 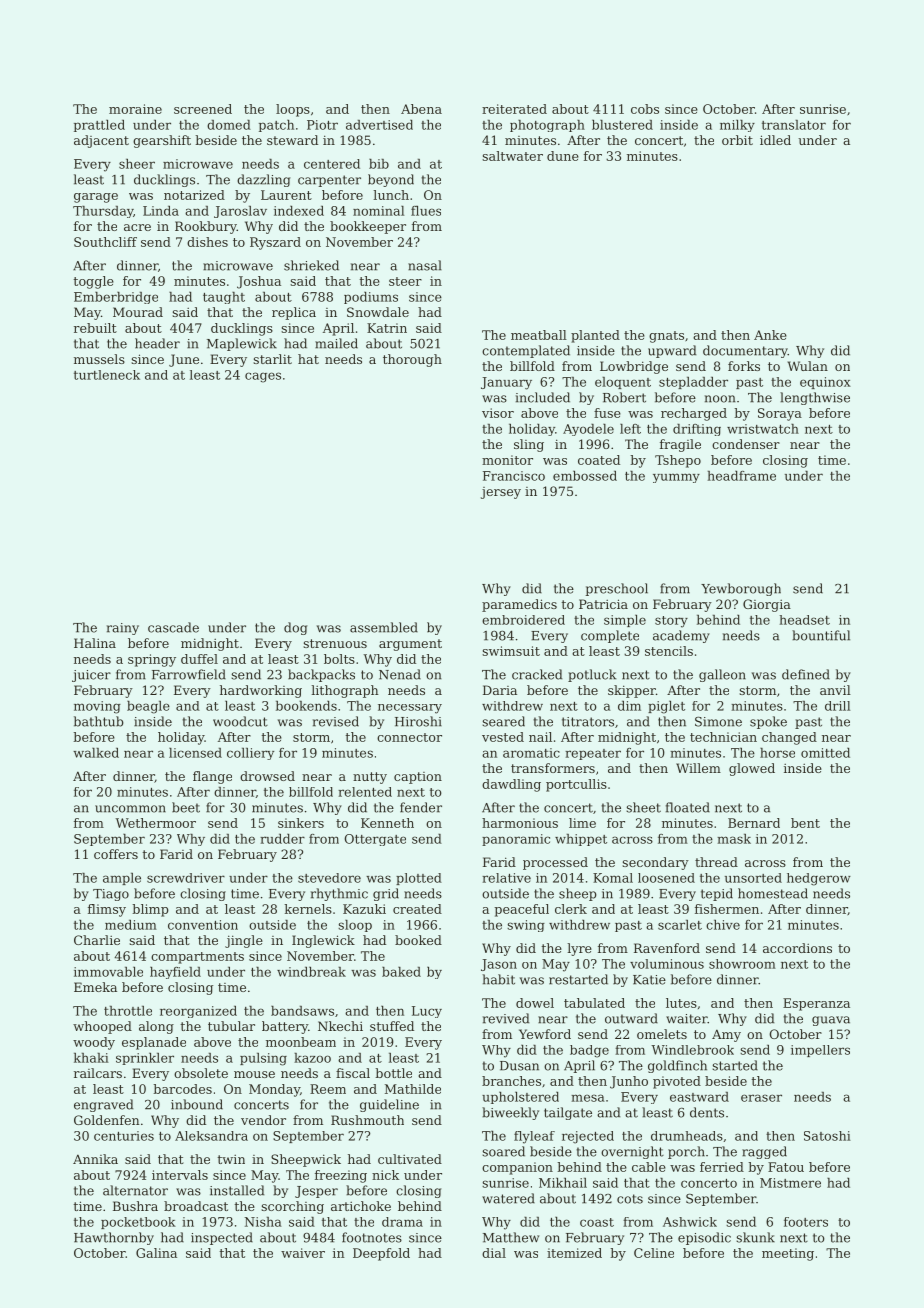 What do you see at coordinates (211, 1136) in the screenshot?
I see `Aleksandra` at bounding box center [211, 1136].
